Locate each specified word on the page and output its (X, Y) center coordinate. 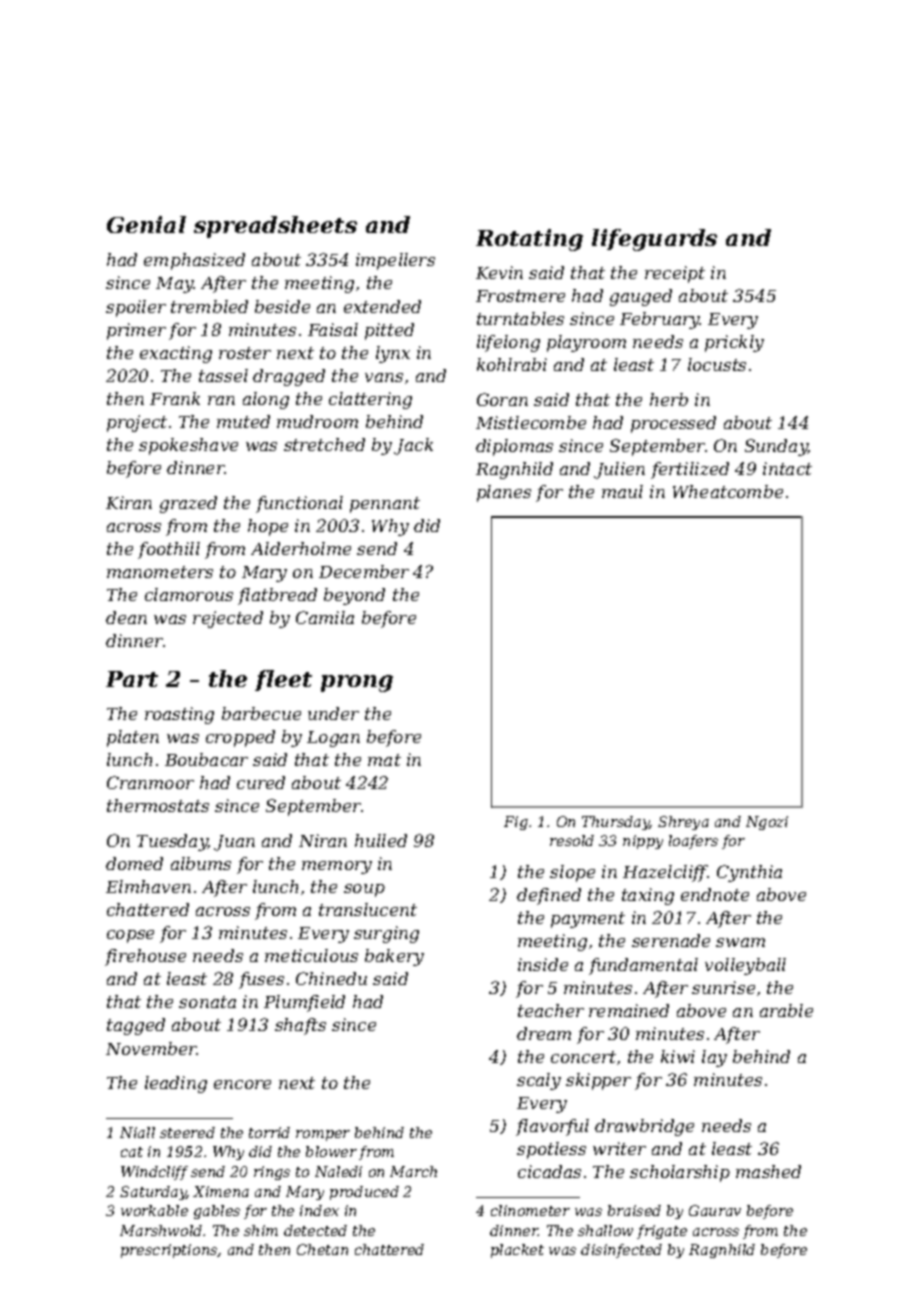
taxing (648, 896)
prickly (734, 343)
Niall (137, 1132)
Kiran (129, 502)
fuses (261, 980)
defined (549, 896)
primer (136, 331)
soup (364, 890)
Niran (323, 840)
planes (504, 493)
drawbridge (644, 1127)
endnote (715, 894)
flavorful (552, 1127)
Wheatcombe (728, 491)
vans (384, 377)
